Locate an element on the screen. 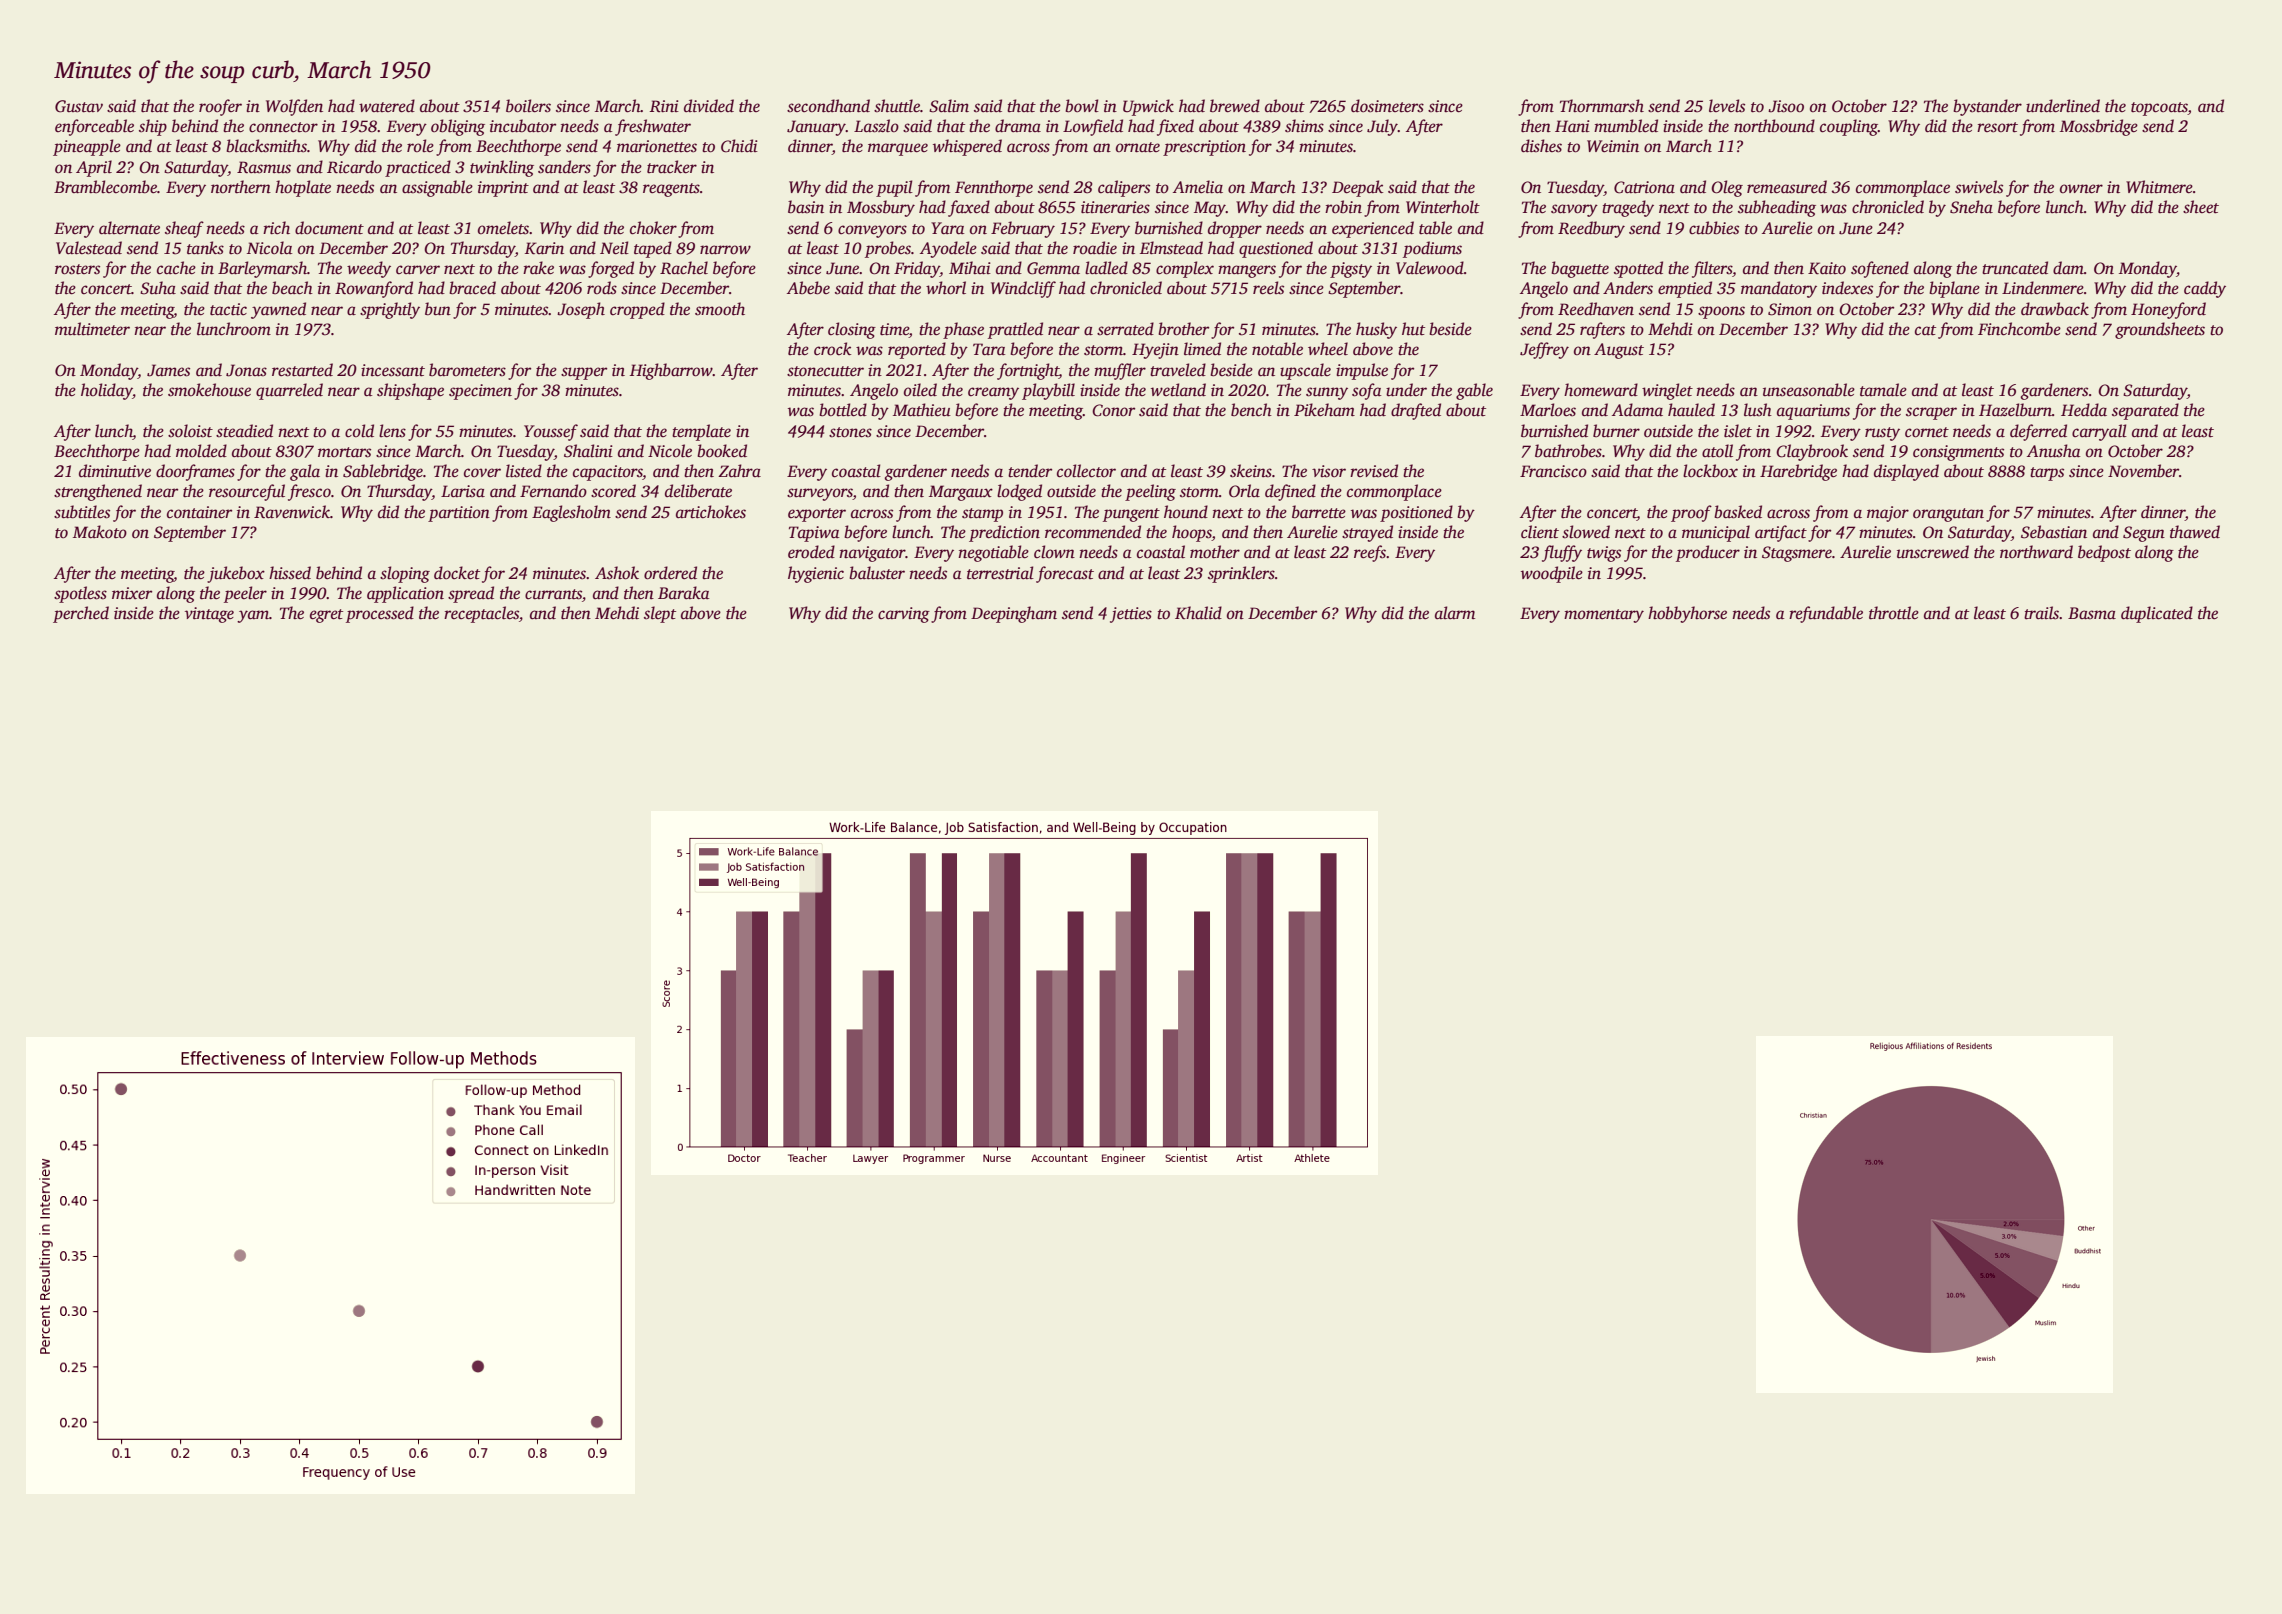 The width and height of the screenshot is (2282, 1614). Anusha is located at coordinates (2054, 451).
